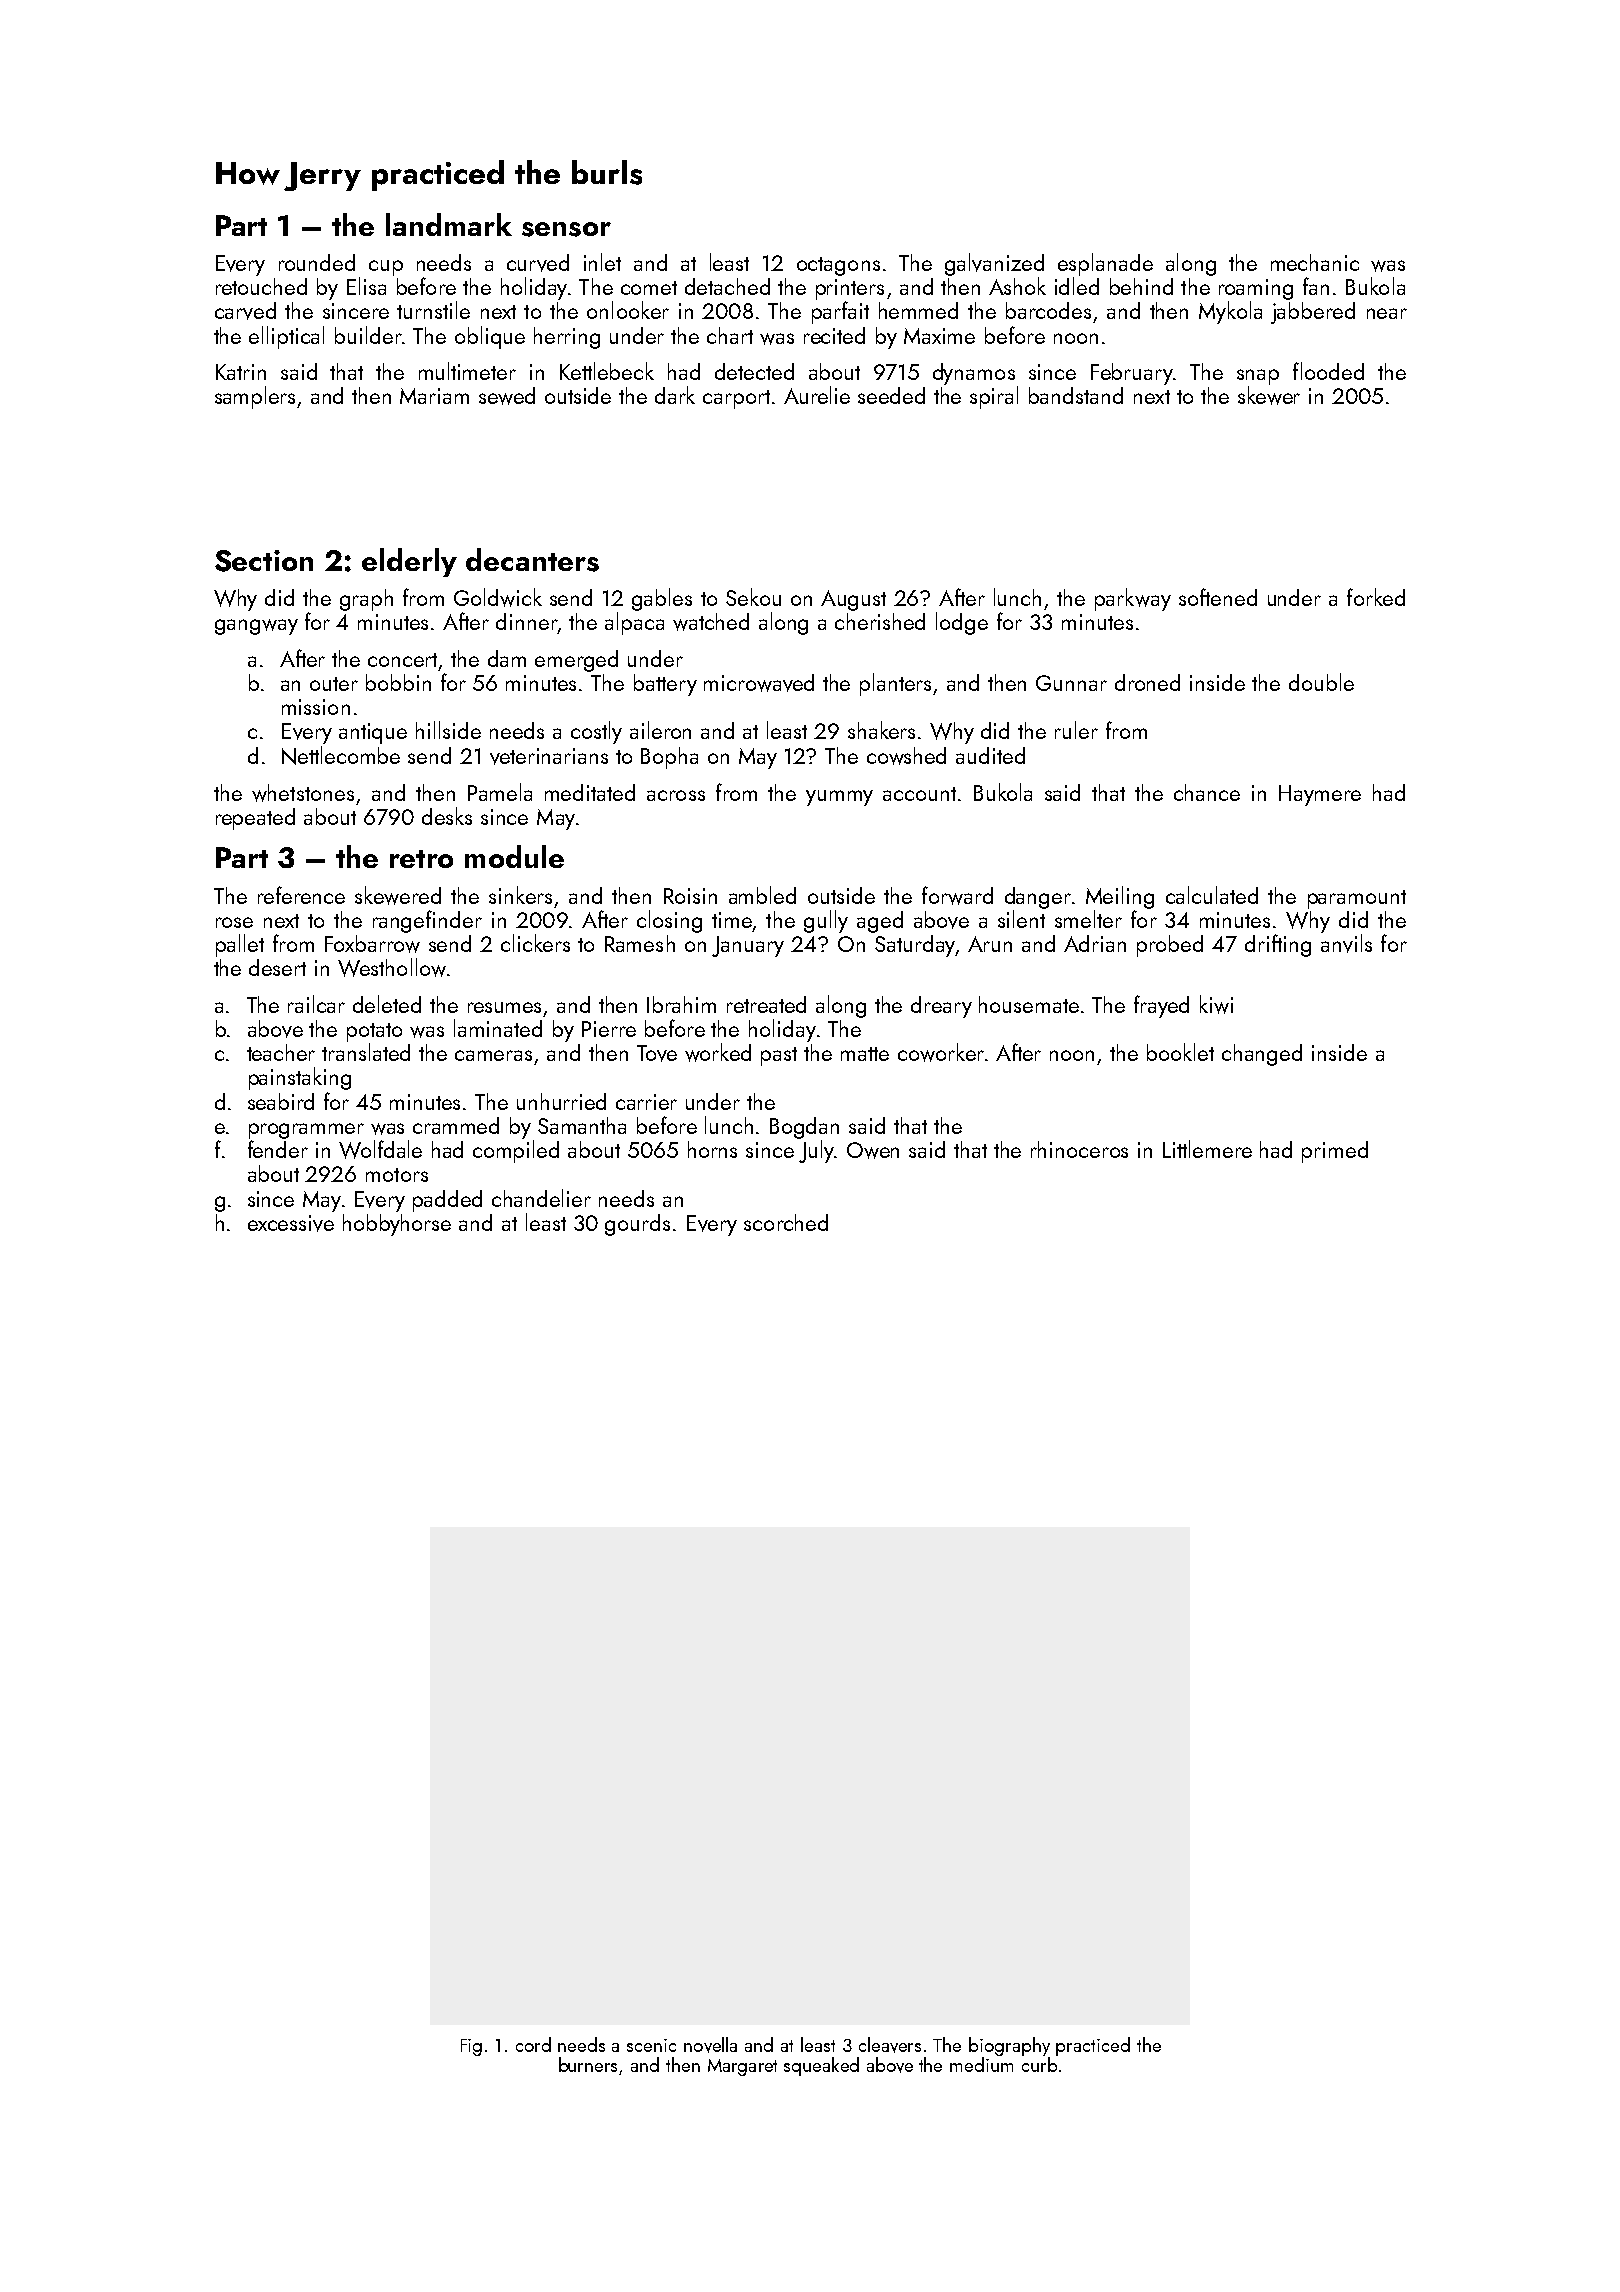 The image size is (1620, 2292). What do you see at coordinates (637, 1225) in the screenshot?
I see `gourds` at bounding box center [637, 1225].
